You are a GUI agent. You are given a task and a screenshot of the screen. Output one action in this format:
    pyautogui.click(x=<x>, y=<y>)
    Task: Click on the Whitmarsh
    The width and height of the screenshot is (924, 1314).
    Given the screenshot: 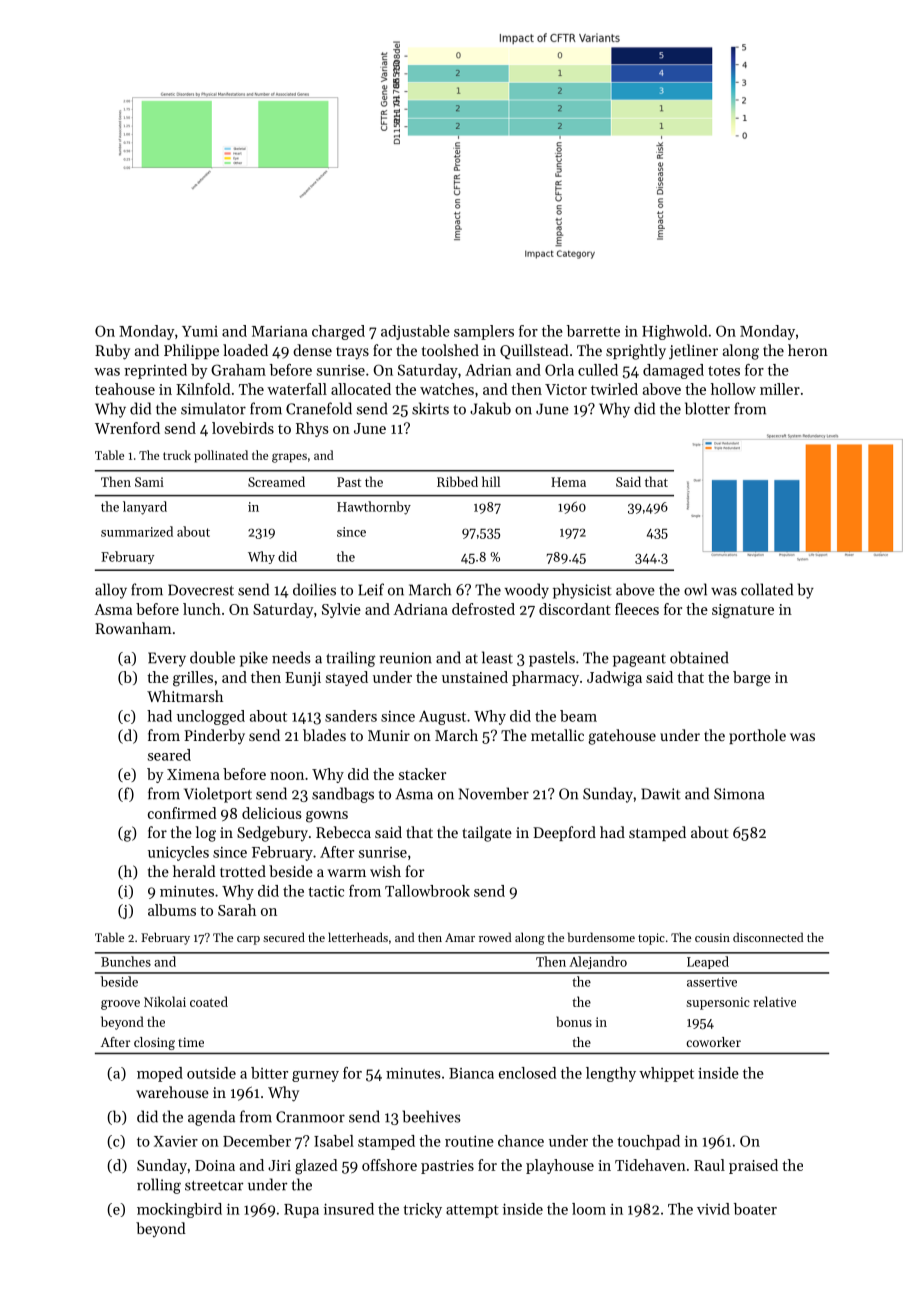 What is the action you would take?
    pyautogui.click(x=185, y=696)
